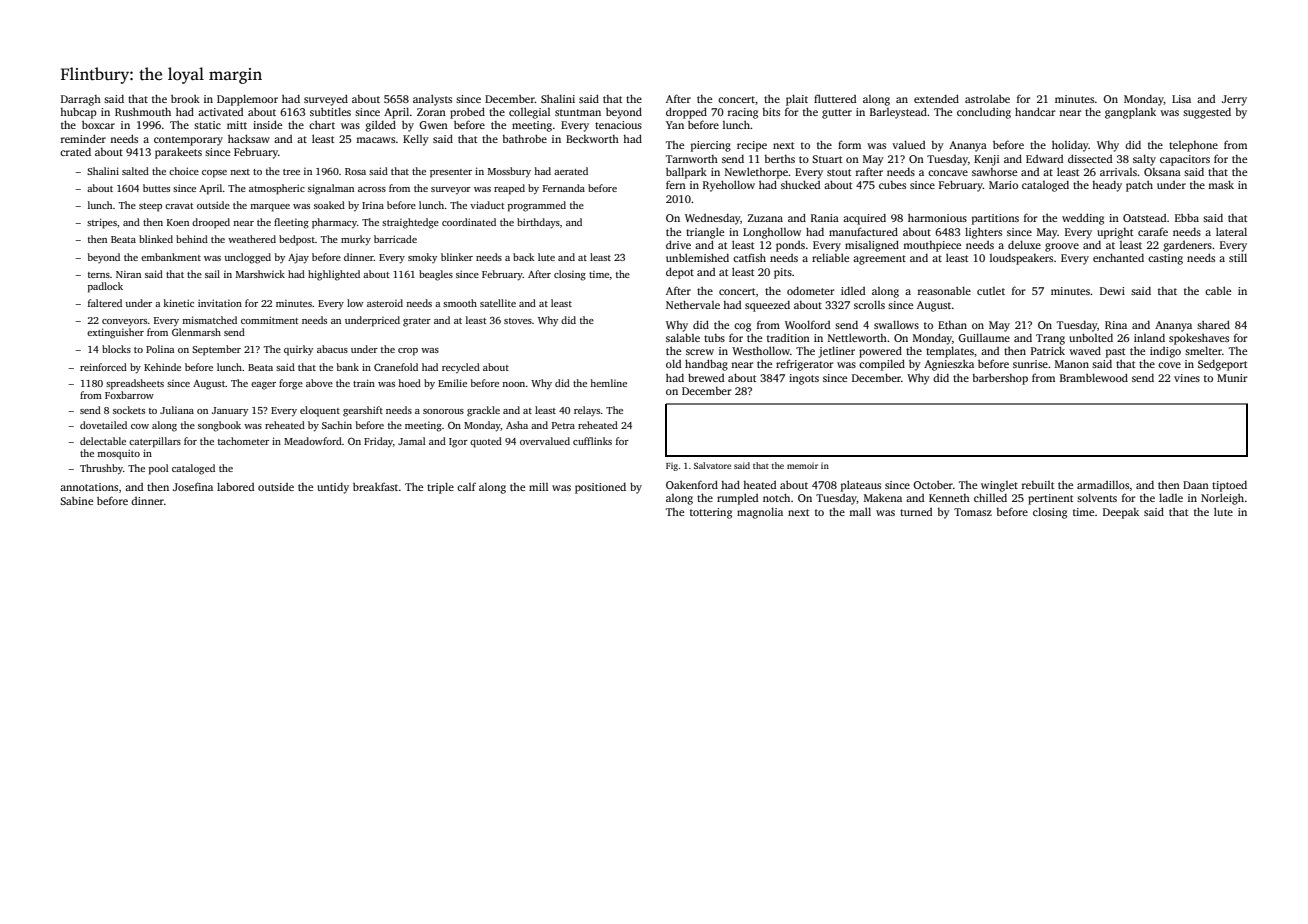 Image resolution: width=1308 pixels, height=924 pixels. I want to click on ponds, so click(790, 246).
